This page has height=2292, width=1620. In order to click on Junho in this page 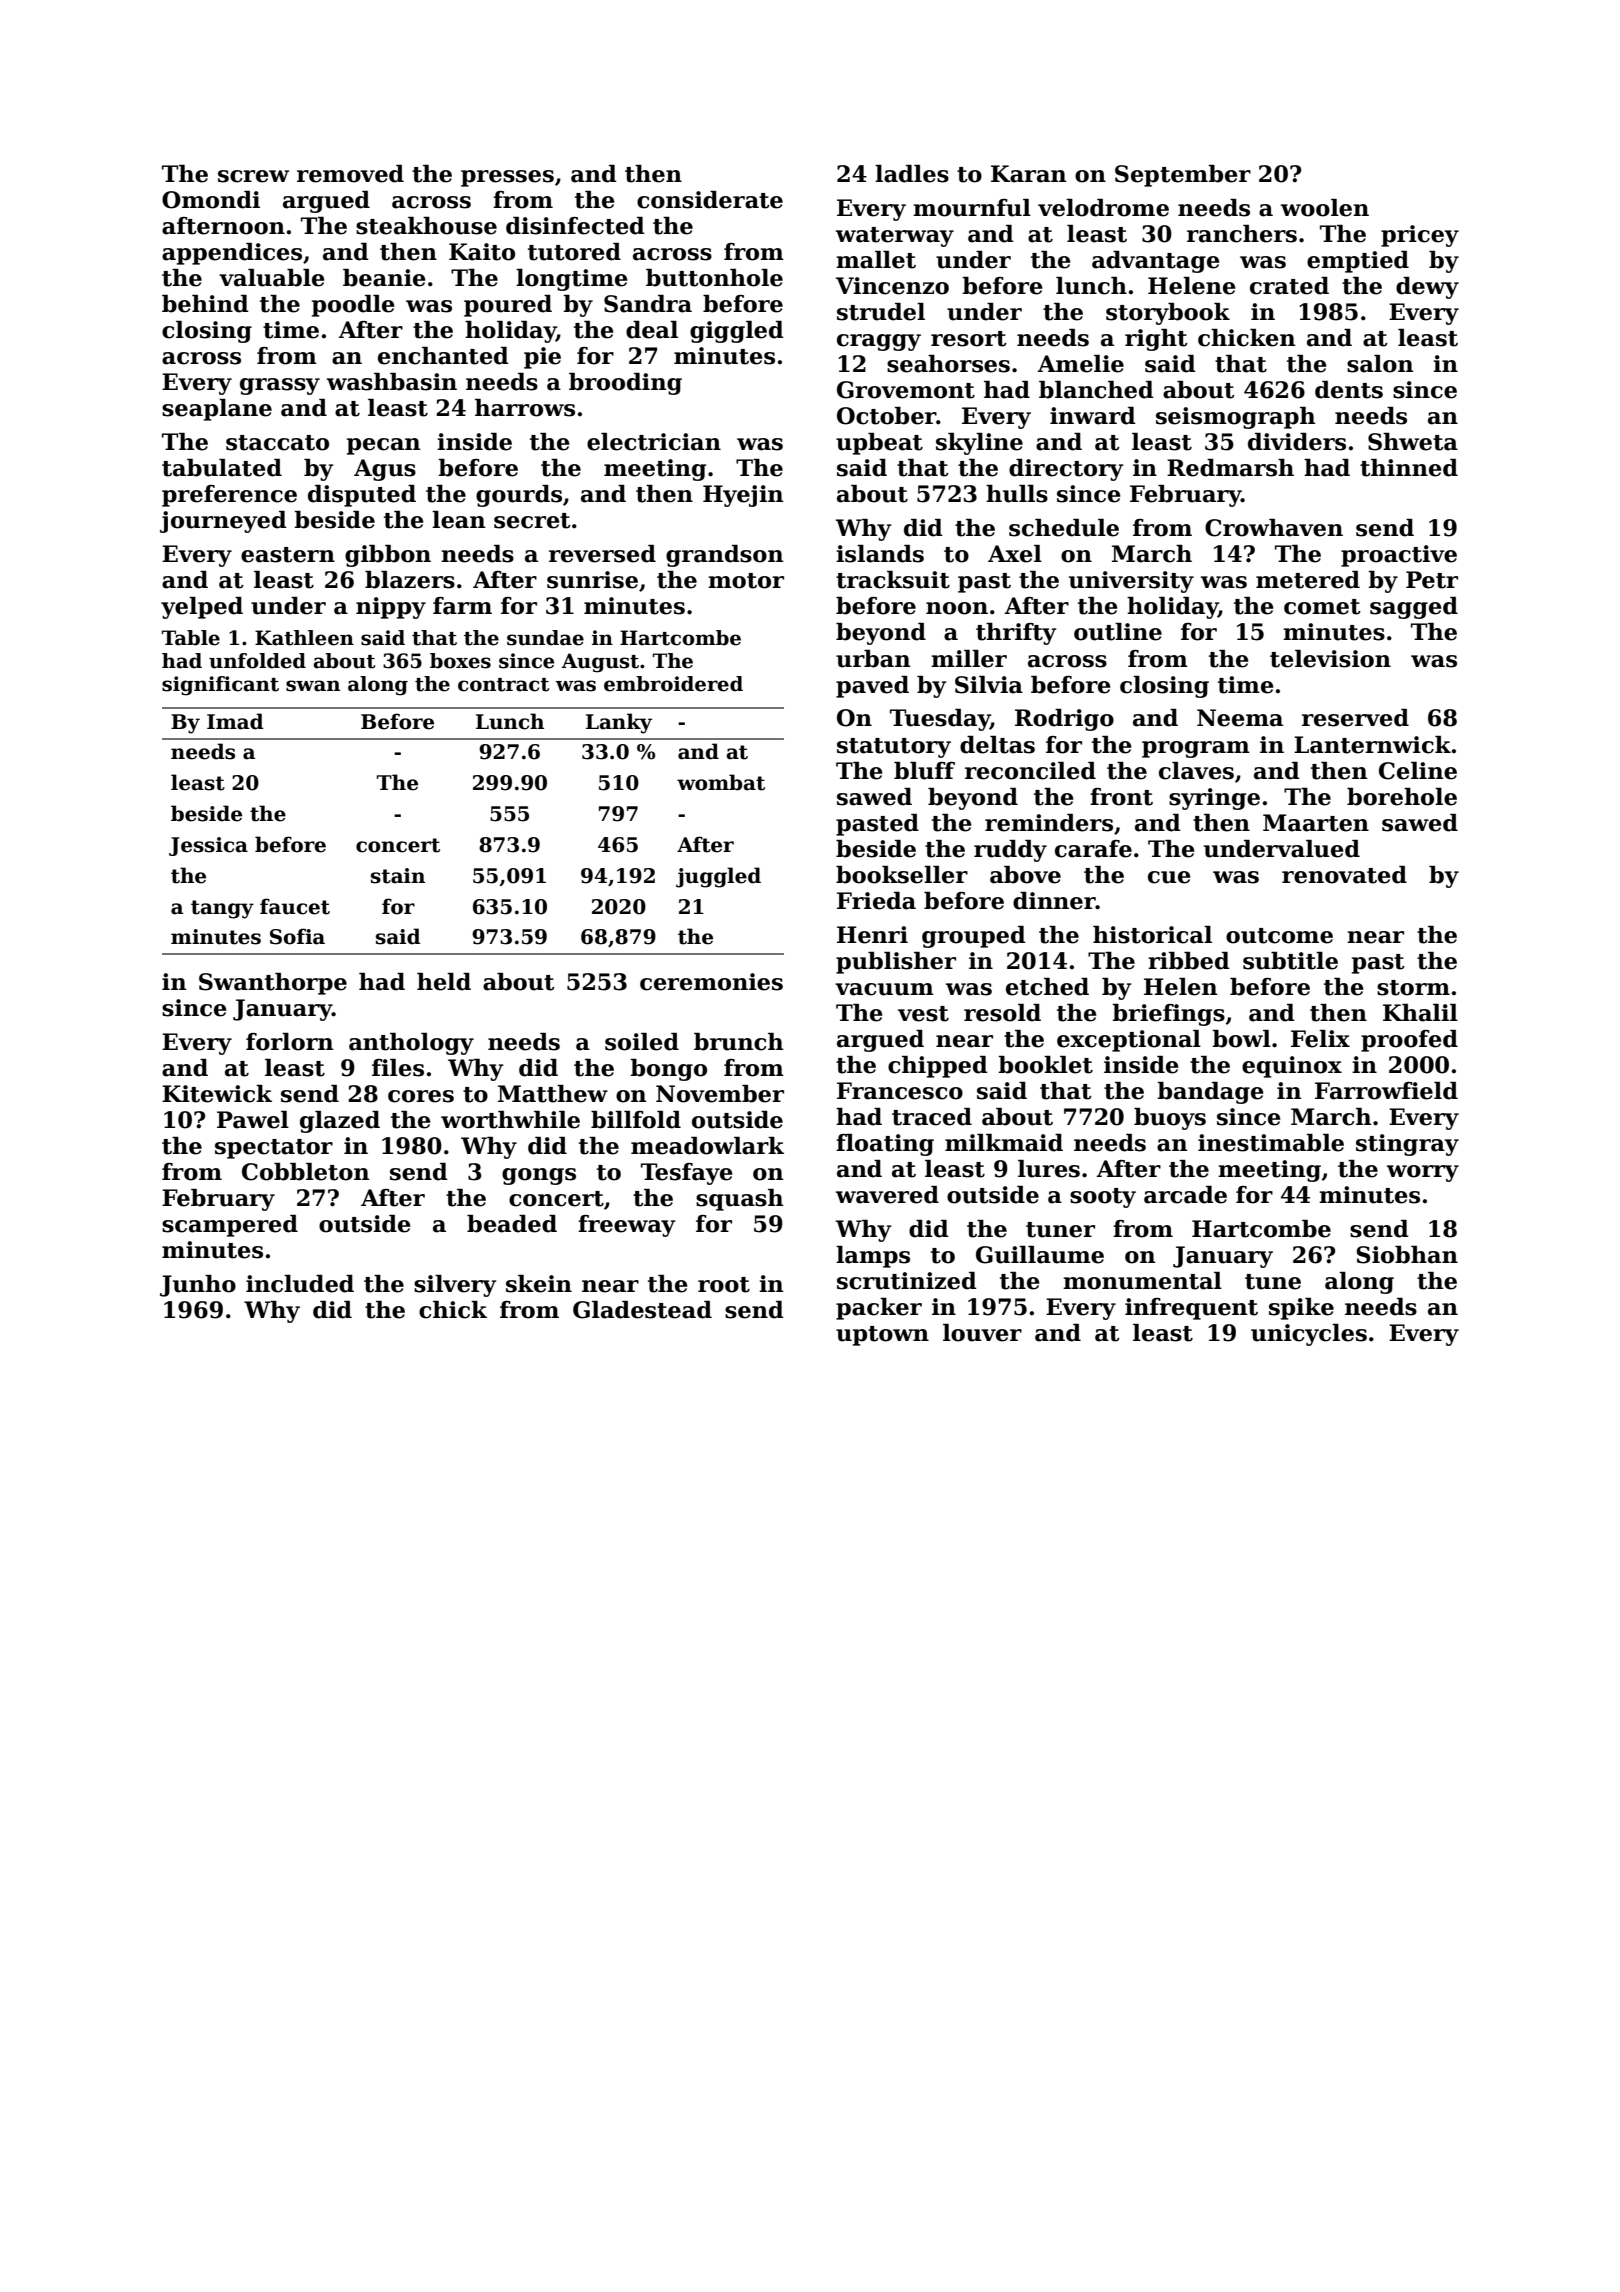, I will do `click(198, 1286)`.
